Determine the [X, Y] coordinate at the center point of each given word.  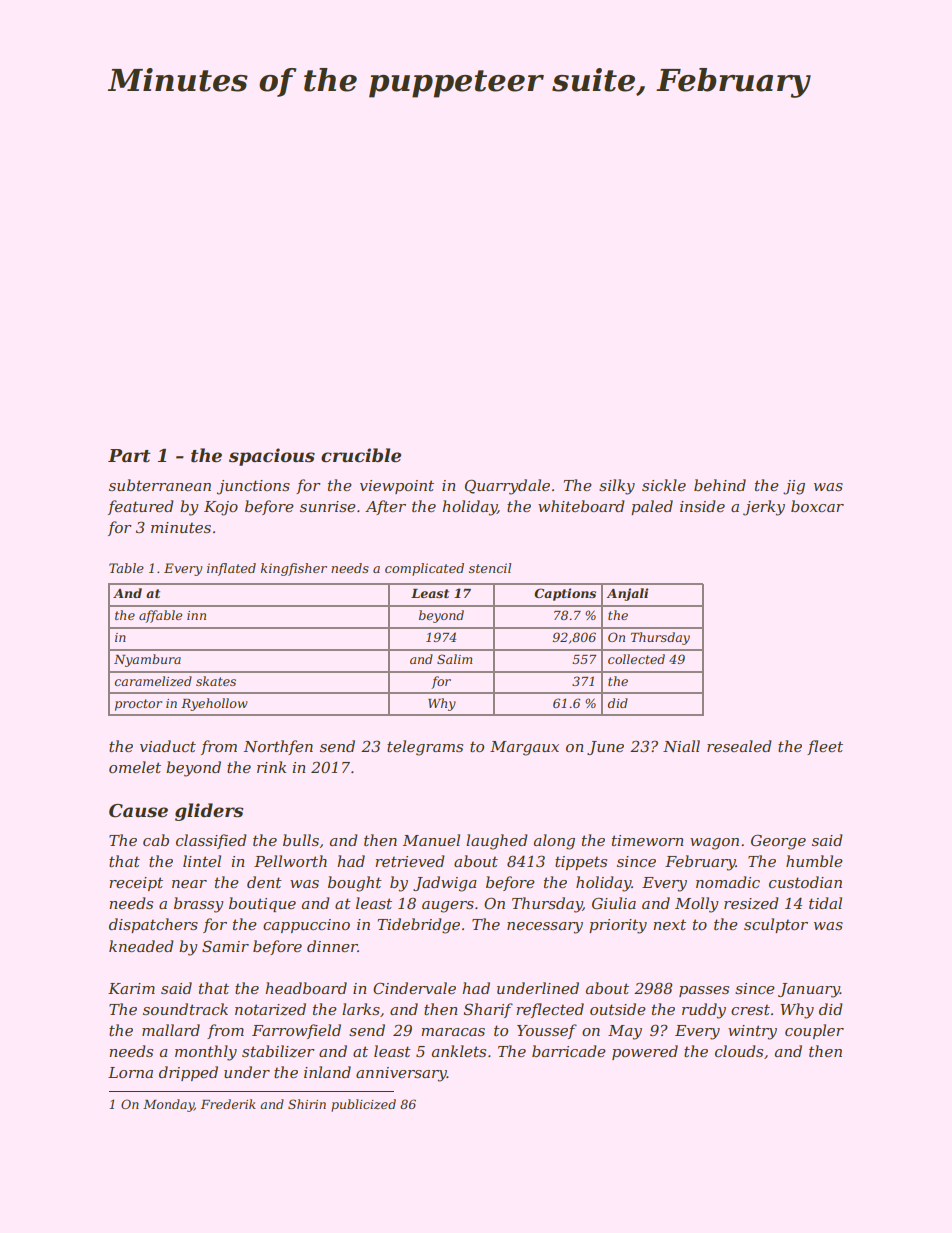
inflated [231, 569]
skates [216, 681]
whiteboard [581, 506]
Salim [454, 659]
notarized [270, 1009]
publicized [363, 1105]
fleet [825, 747]
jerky [764, 508]
